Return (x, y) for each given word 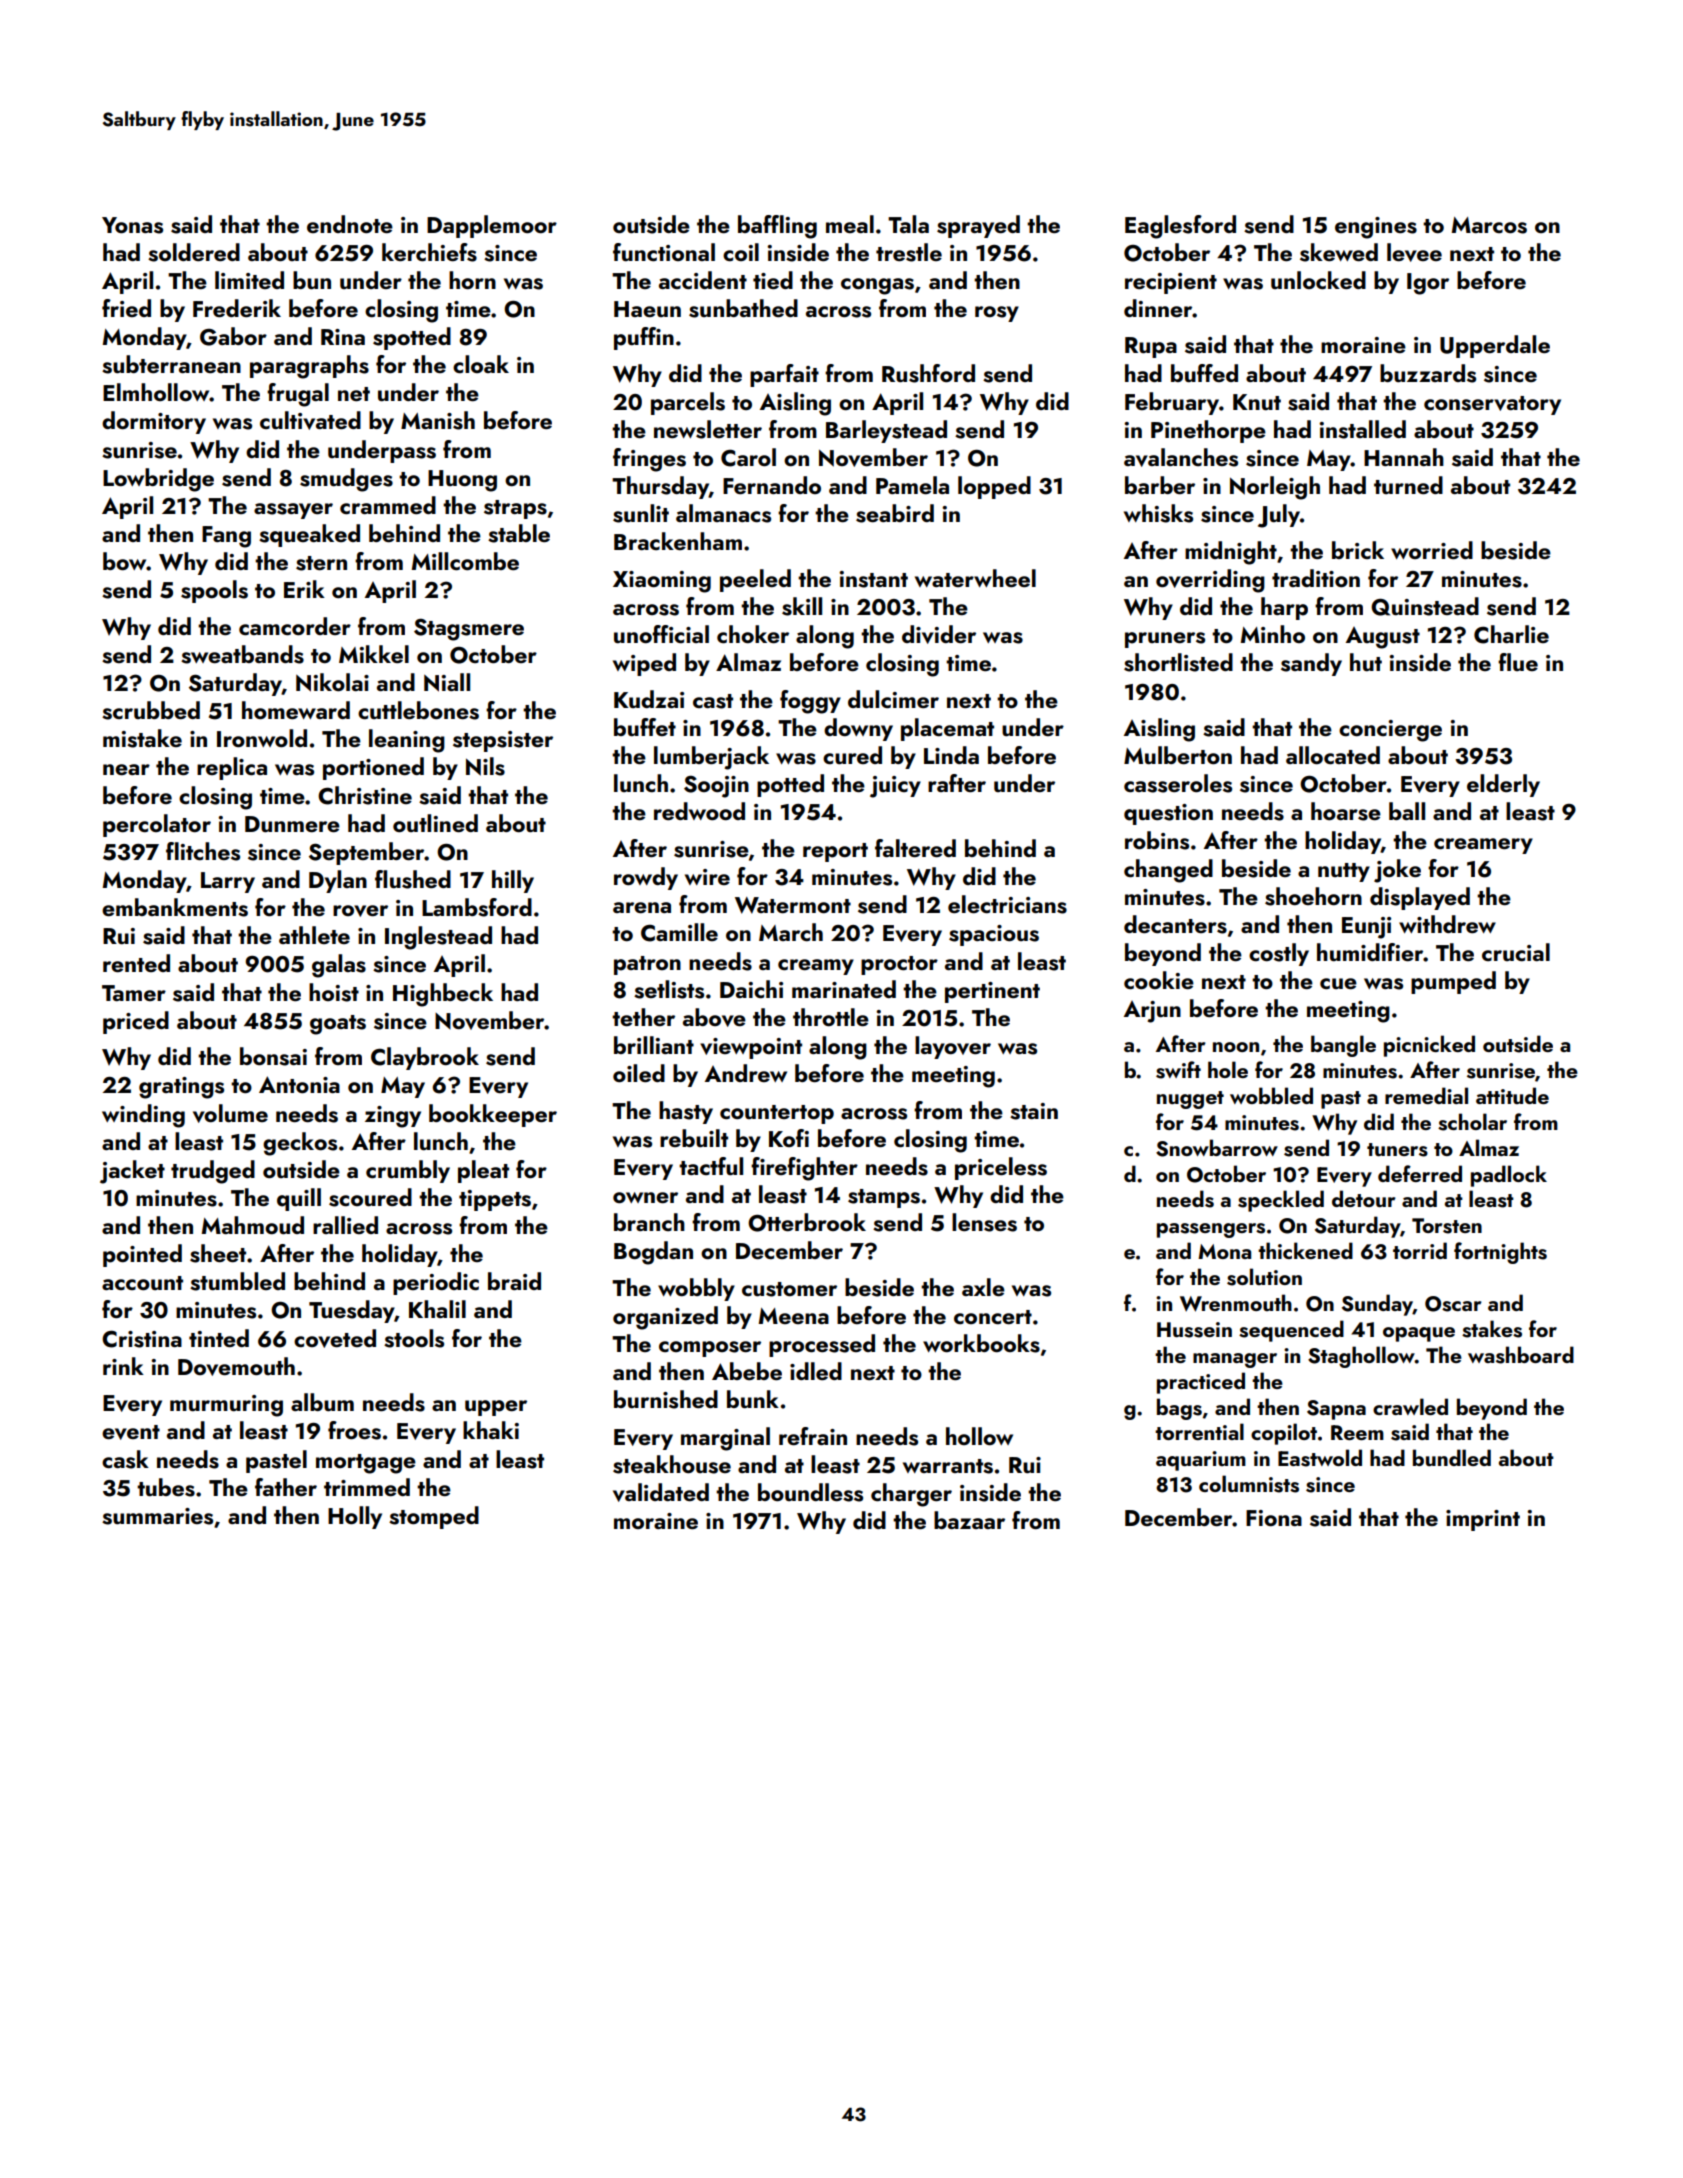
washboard (1521, 1355)
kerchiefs (429, 252)
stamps (884, 1198)
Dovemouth (236, 1366)
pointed (142, 1255)
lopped (994, 487)
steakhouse (672, 1464)
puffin (644, 338)
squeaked (309, 535)
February (1172, 403)
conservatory (1492, 405)
